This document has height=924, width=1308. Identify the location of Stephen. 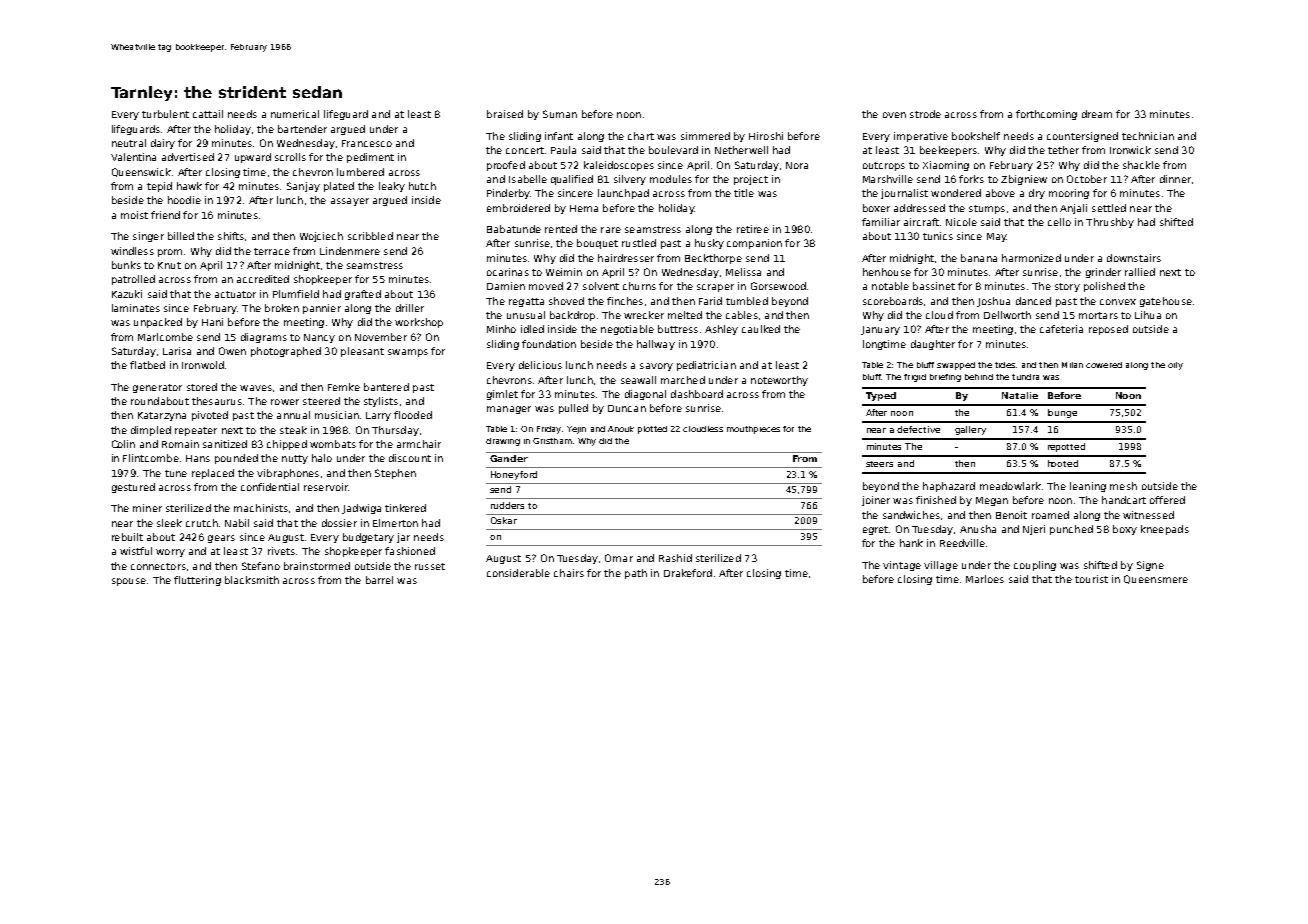
(395, 474).
